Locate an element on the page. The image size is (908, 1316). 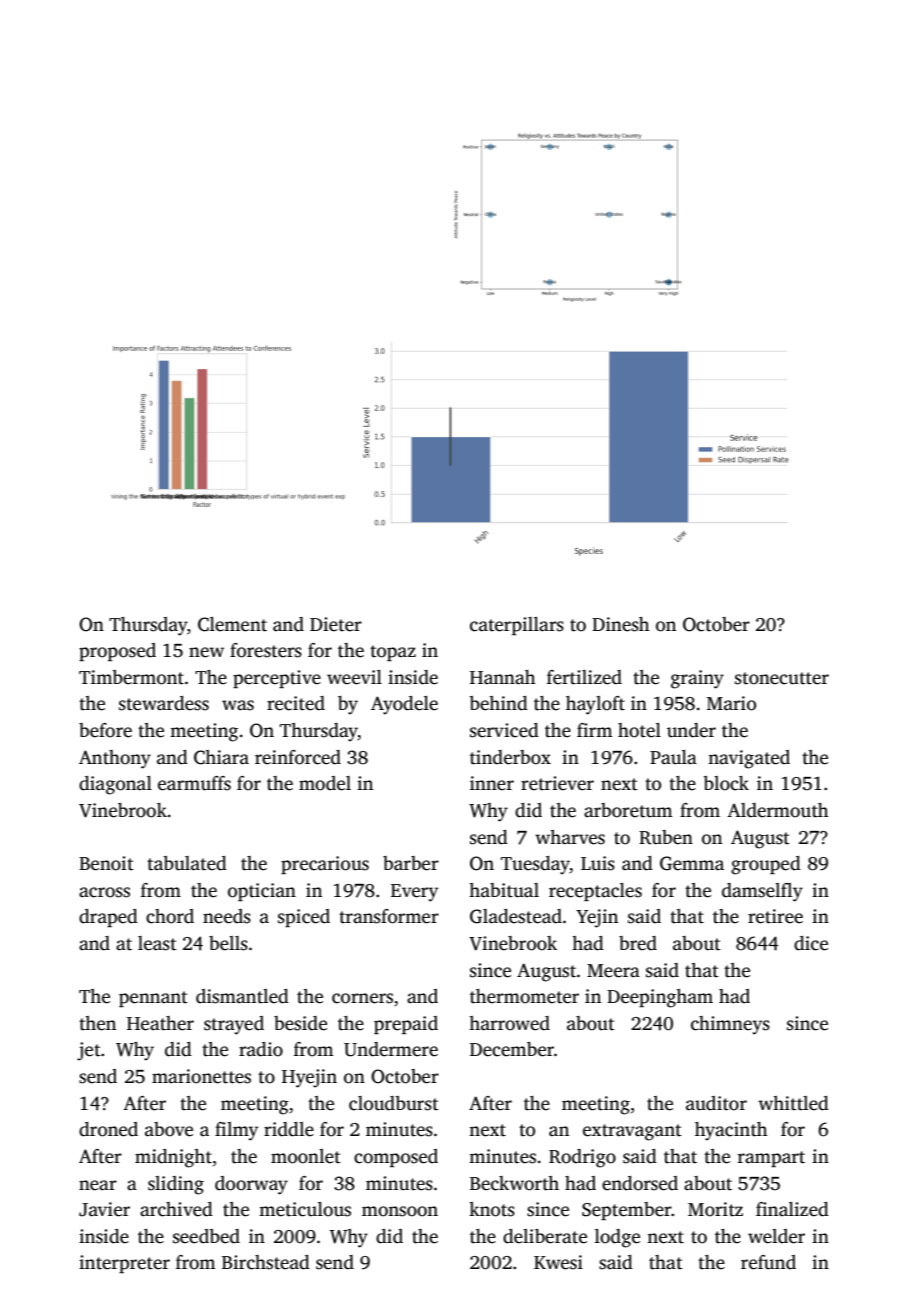
composed is located at coordinates (396, 1158).
